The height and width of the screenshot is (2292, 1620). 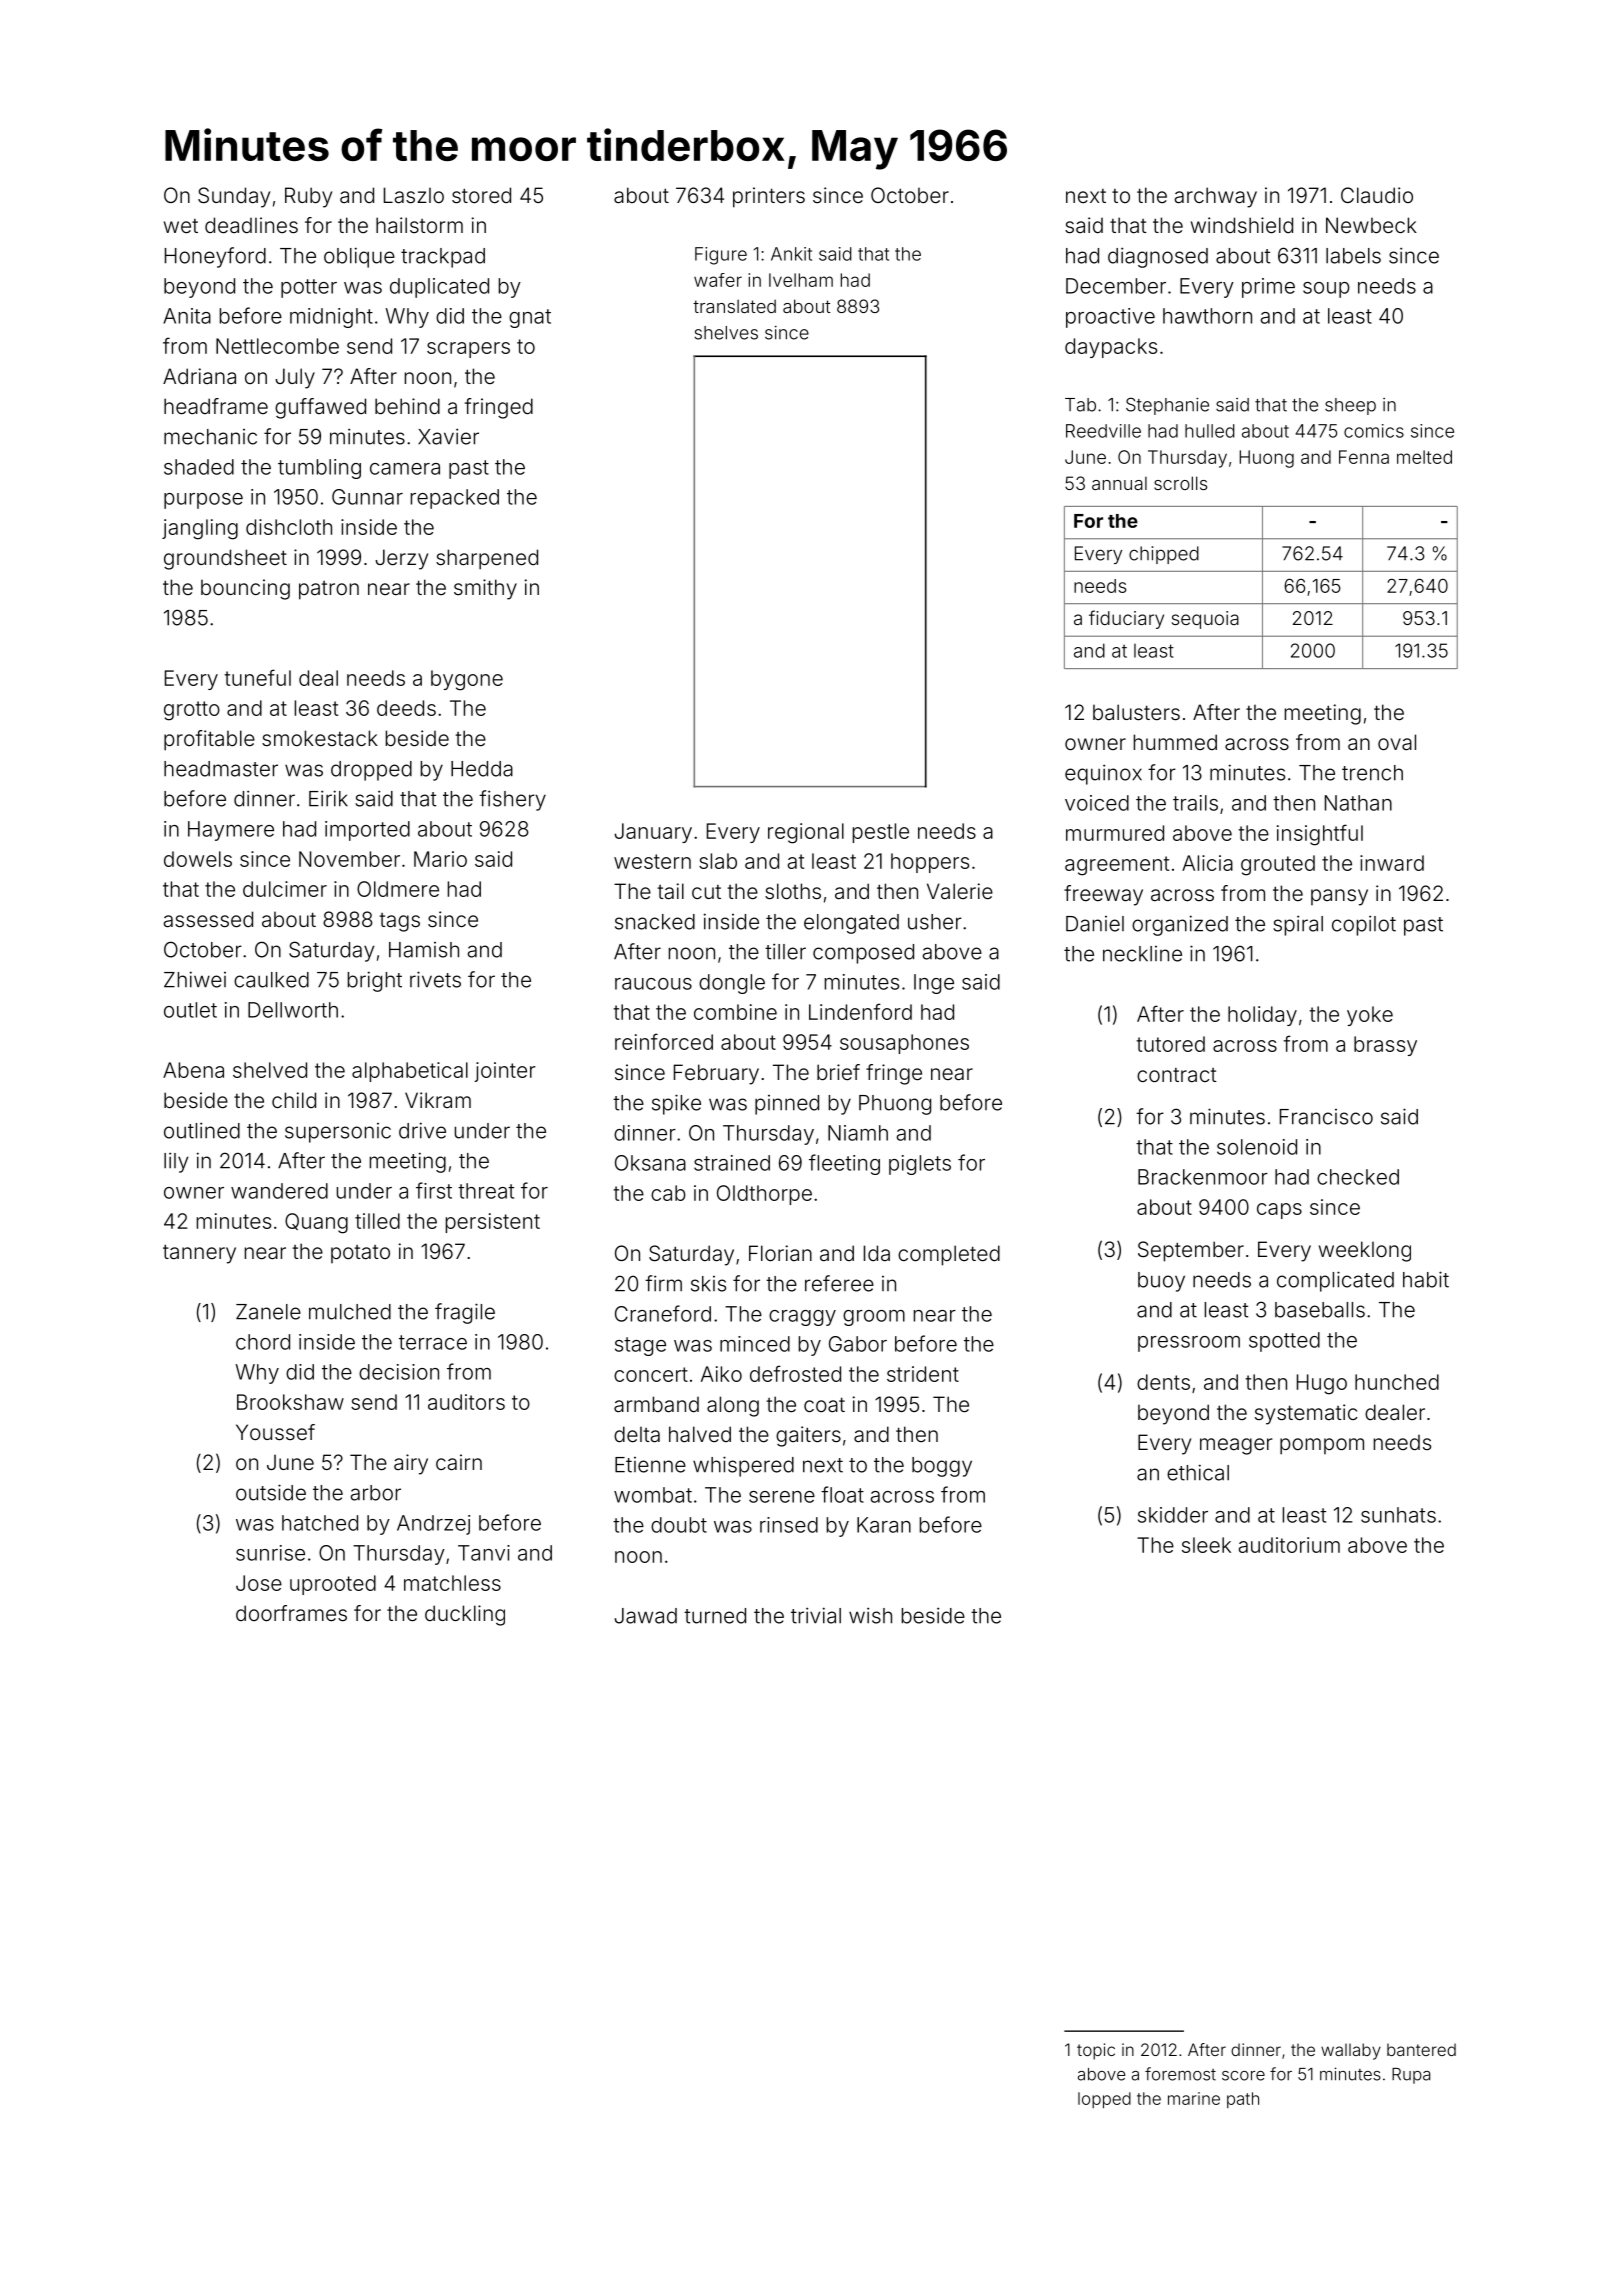 What do you see at coordinates (448, 436) in the screenshot?
I see `Xavier` at bounding box center [448, 436].
